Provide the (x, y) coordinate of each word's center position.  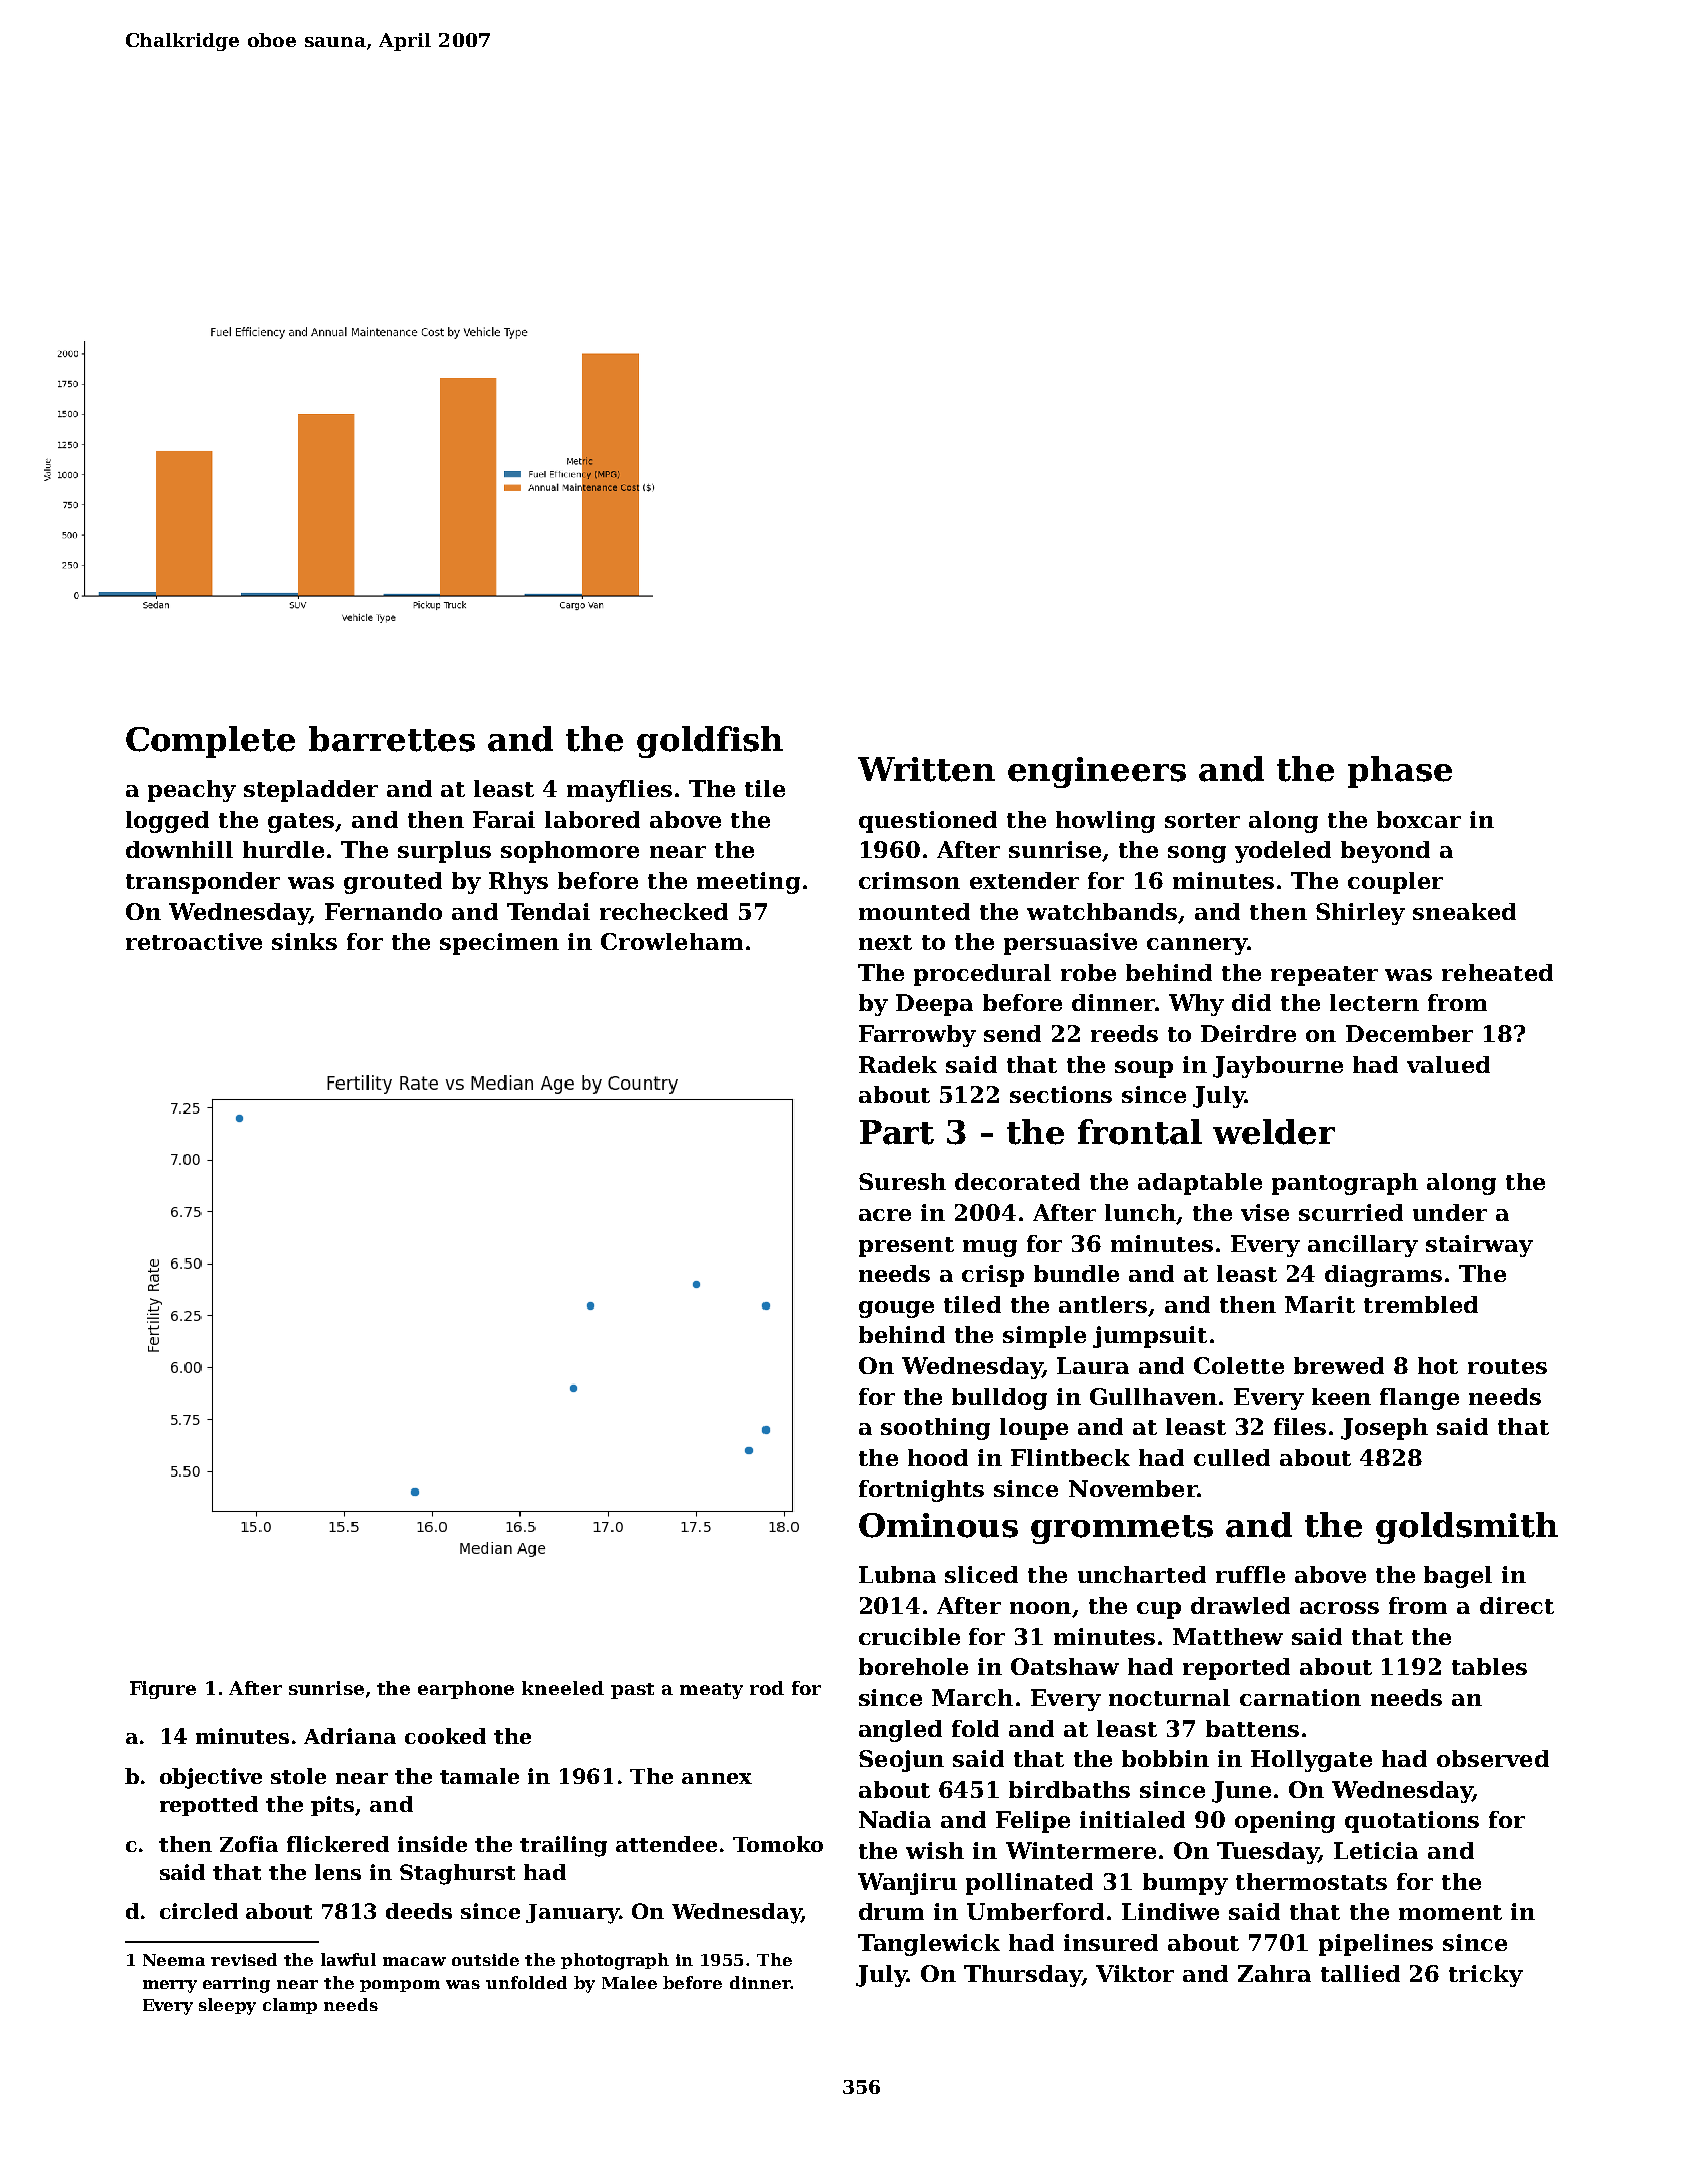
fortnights (921, 1491)
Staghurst (457, 1874)
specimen (499, 944)
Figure (163, 1690)
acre (885, 1215)
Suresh (902, 1181)
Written (926, 769)
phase (1400, 772)
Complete (210, 742)
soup (1144, 1069)
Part (897, 1132)
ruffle (1250, 1574)
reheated (1497, 972)
